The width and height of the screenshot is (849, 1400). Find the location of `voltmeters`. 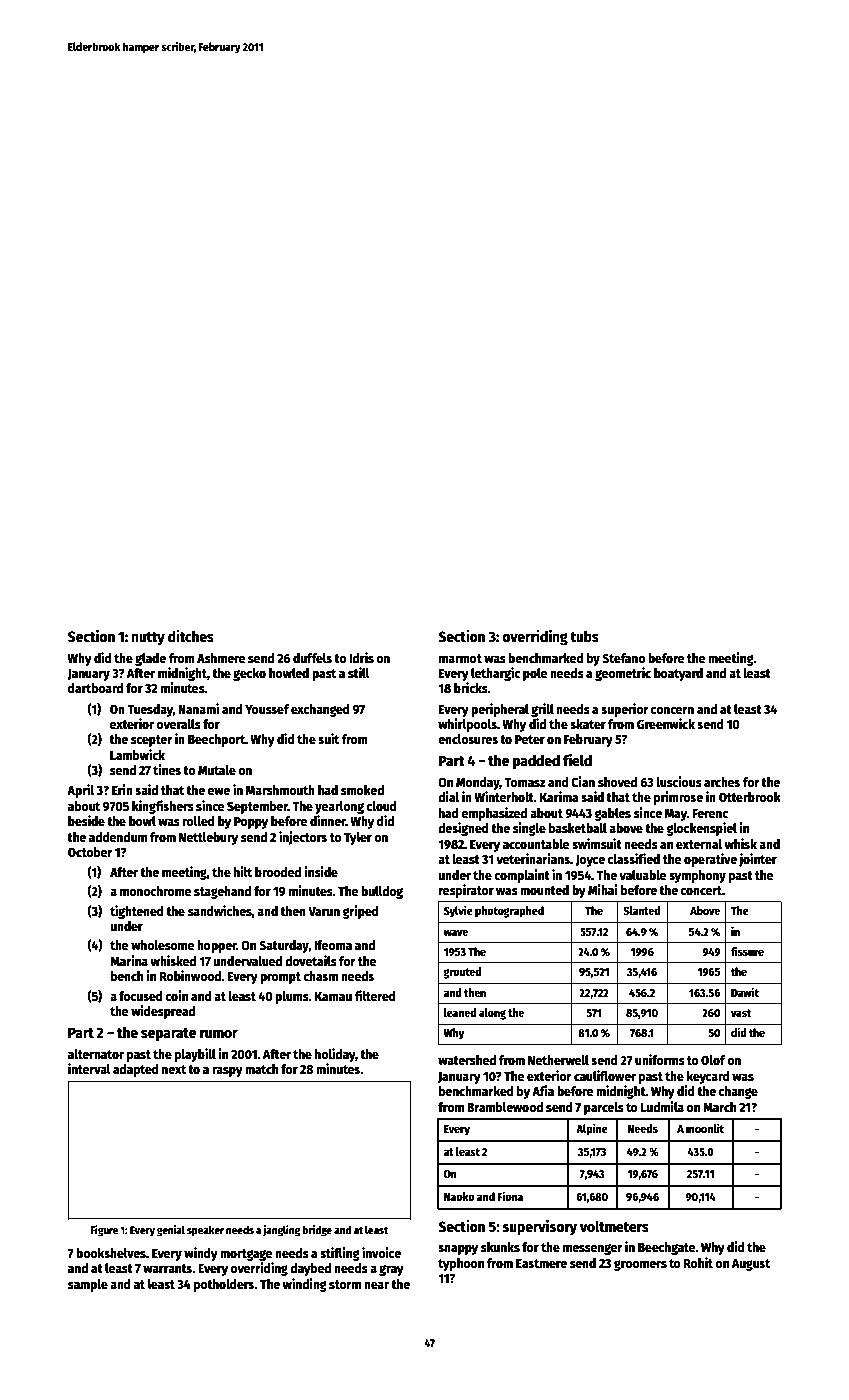

voltmeters is located at coordinates (614, 1226).
